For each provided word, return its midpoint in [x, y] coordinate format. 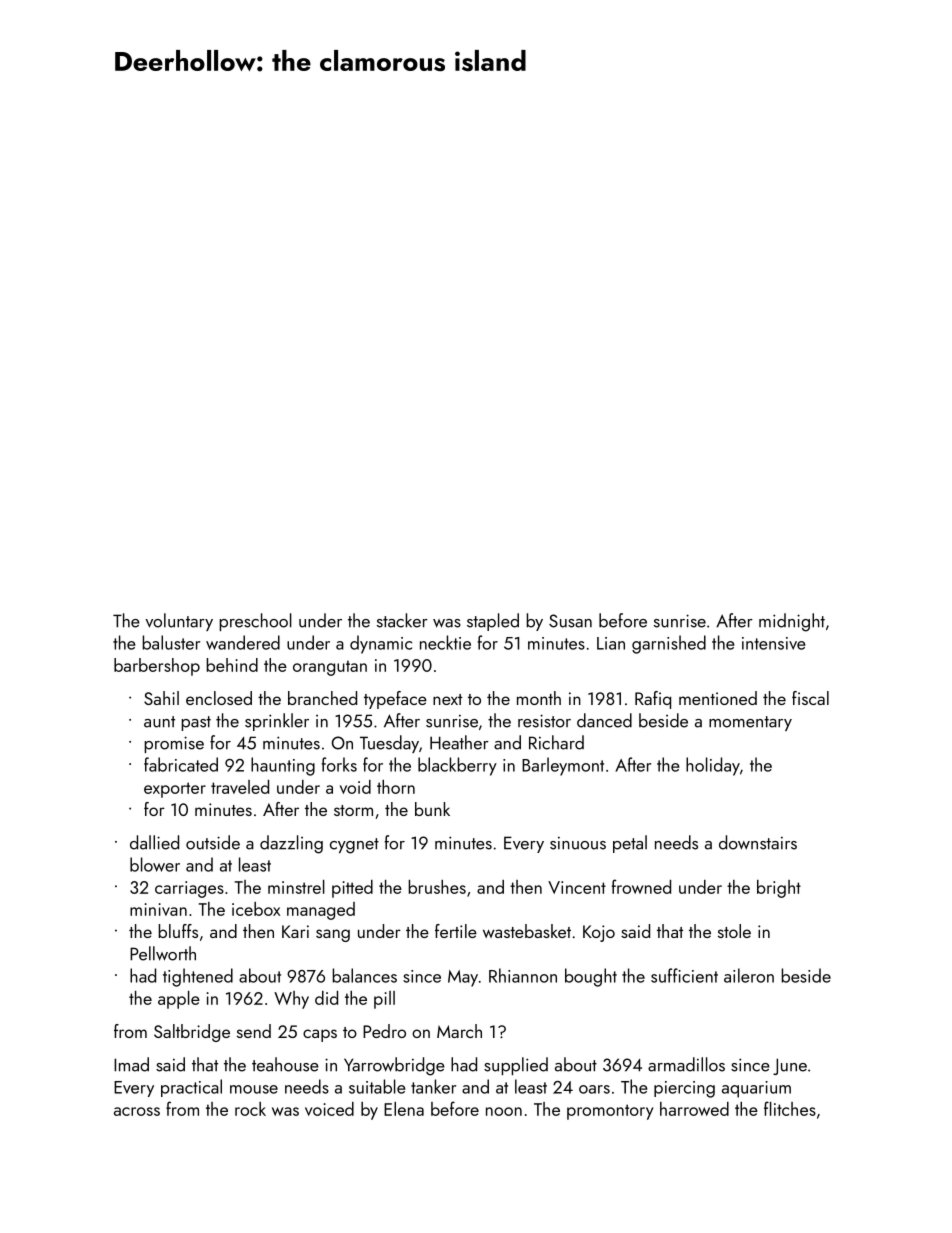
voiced [329, 1109]
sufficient [684, 975]
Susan [570, 621]
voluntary [179, 622]
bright [779, 889]
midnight [792, 622]
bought [591, 977]
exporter [175, 790]
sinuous [578, 843]
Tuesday [389, 744]
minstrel [296, 887]
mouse [254, 1089]
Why [291, 1000]
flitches [790, 1108]
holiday [713, 766]
